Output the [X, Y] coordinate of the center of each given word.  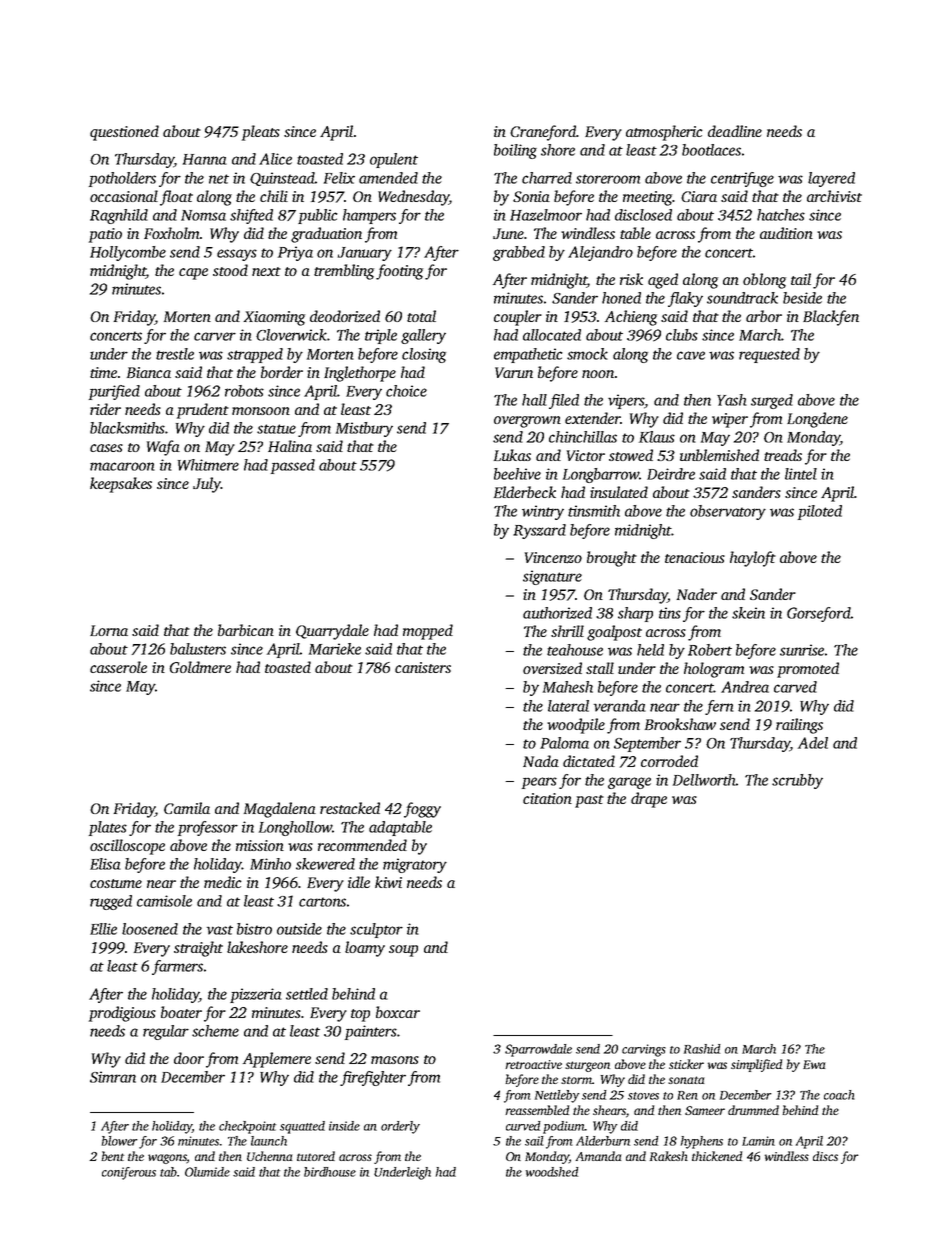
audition [786, 233]
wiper [730, 420]
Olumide [207, 1172]
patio [105, 235]
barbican [246, 630]
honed [621, 298]
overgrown [527, 422]
